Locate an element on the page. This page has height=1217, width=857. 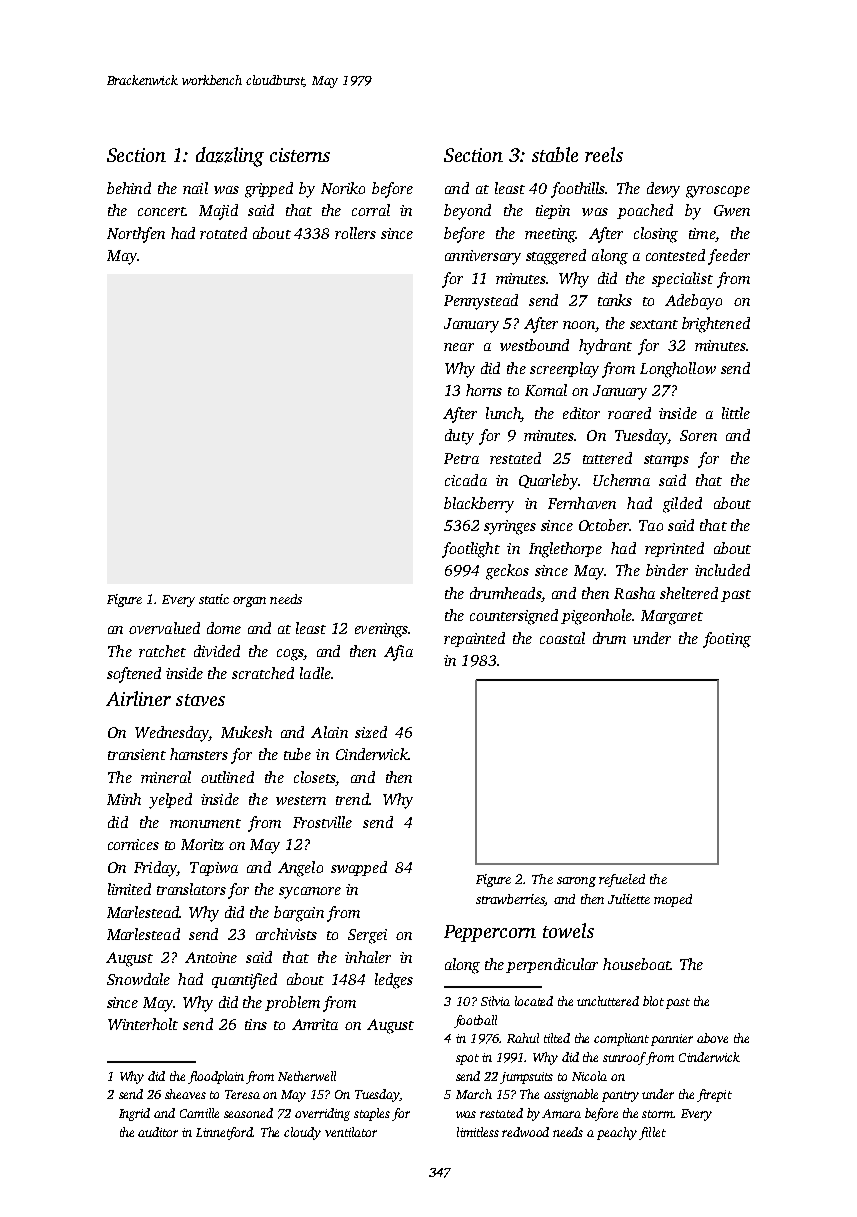
repainted is located at coordinates (474, 639).
